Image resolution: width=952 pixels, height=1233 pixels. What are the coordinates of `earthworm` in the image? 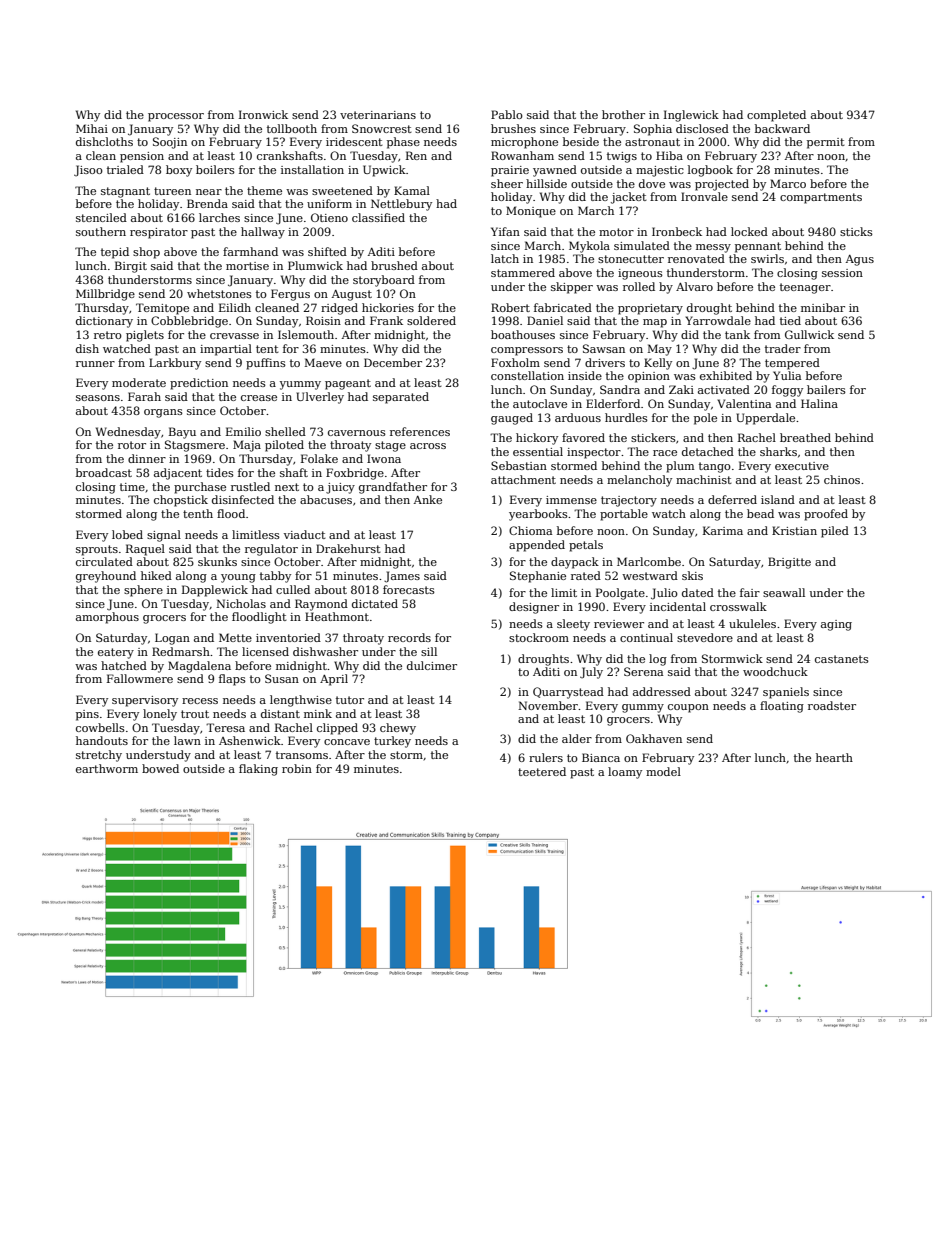 It's located at (107, 768).
